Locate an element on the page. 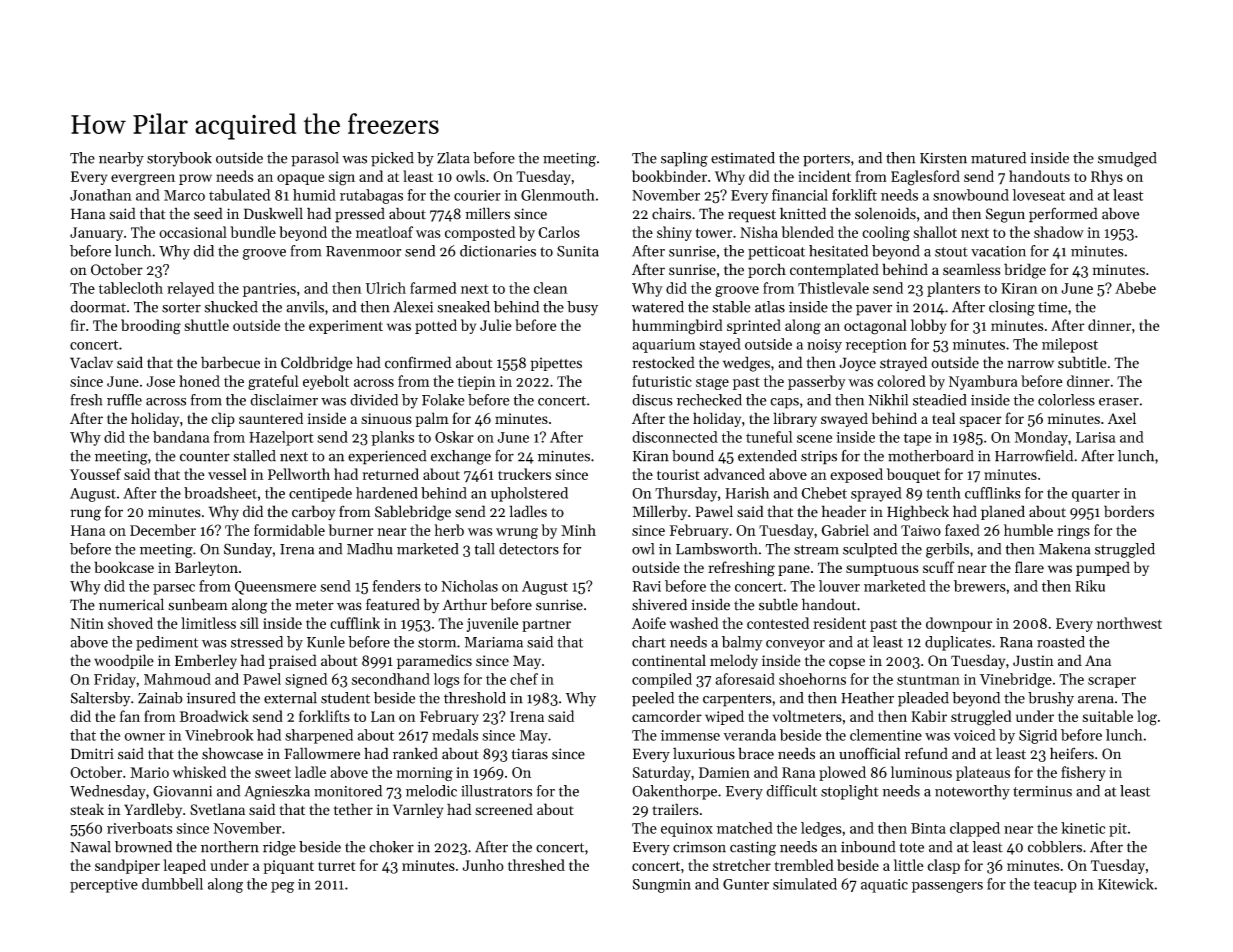  matured is located at coordinates (998, 158).
